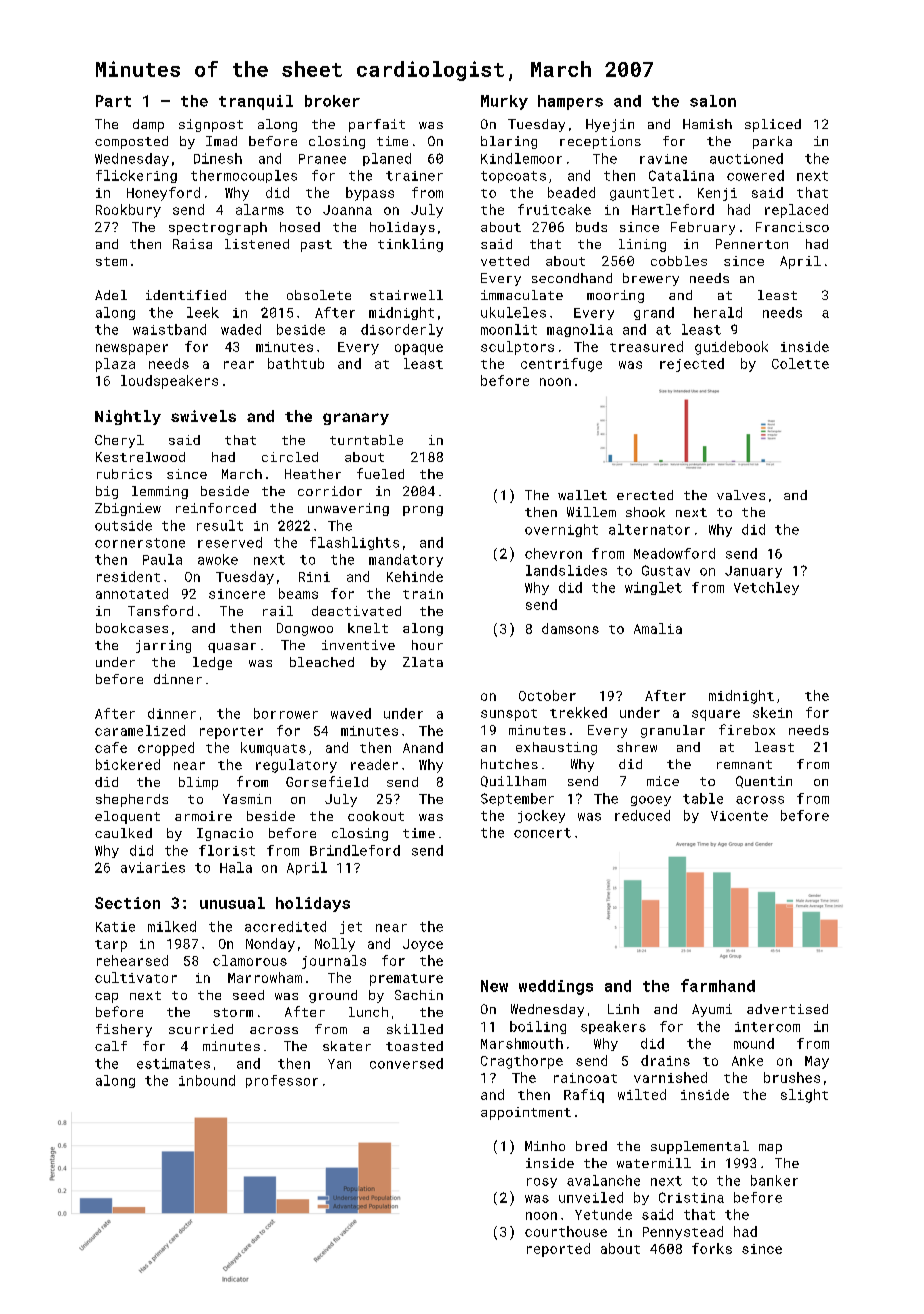  Describe the element at coordinates (731, 348) in the screenshot. I see `guidebook` at that location.
